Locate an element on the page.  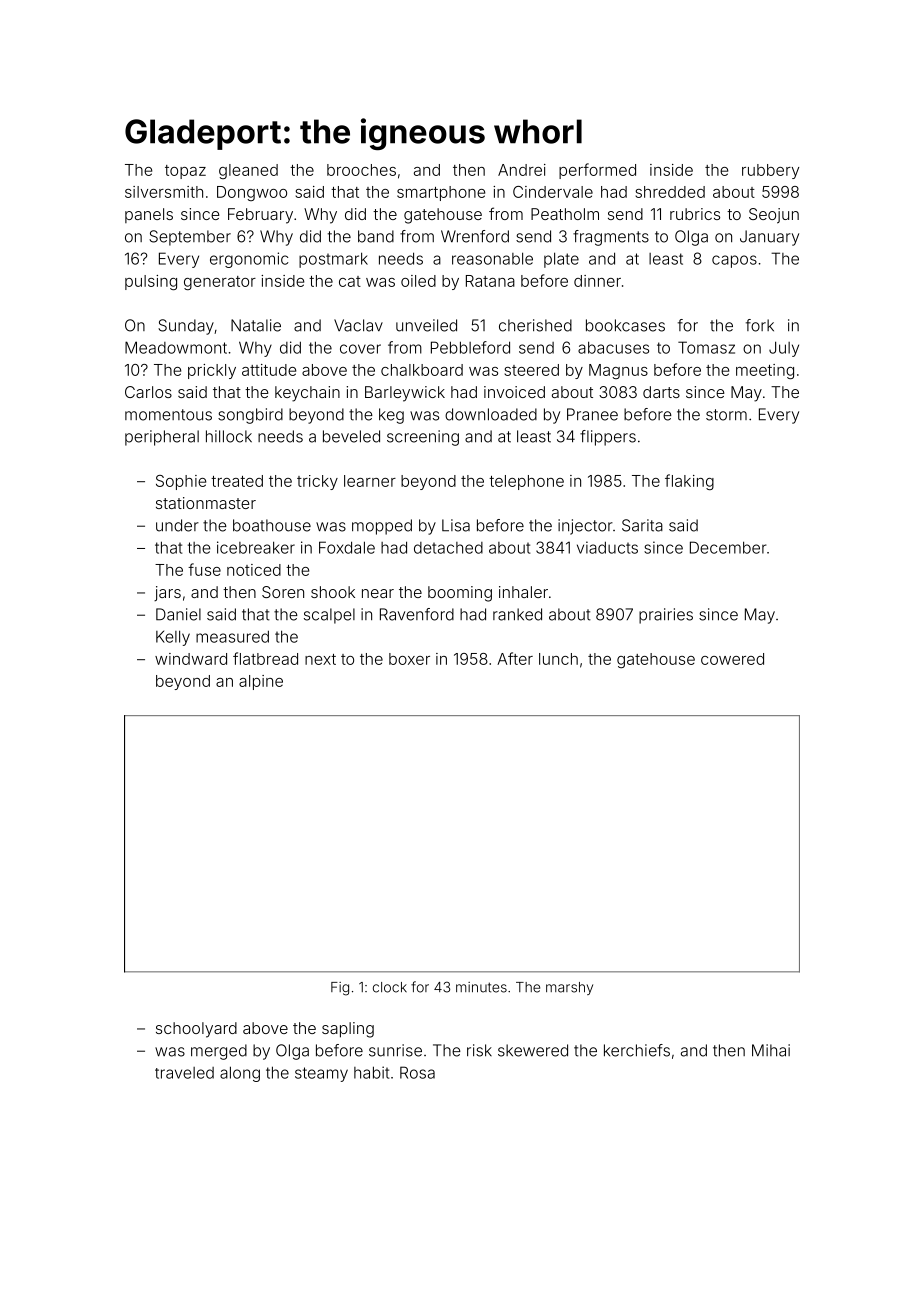
performed is located at coordinates (597, 171).
